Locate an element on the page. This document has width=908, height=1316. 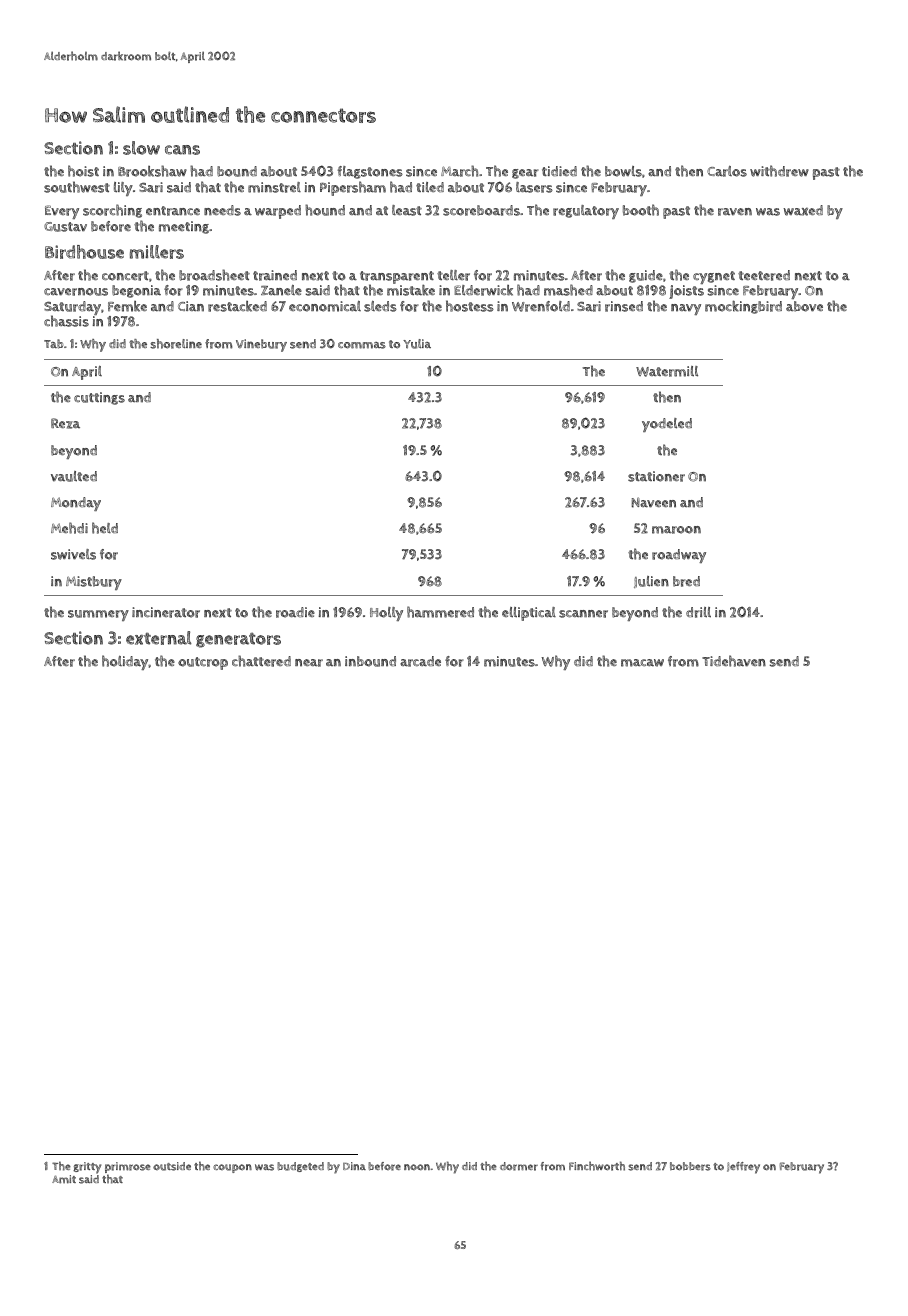
cans is located at coordinates (182, 150).
